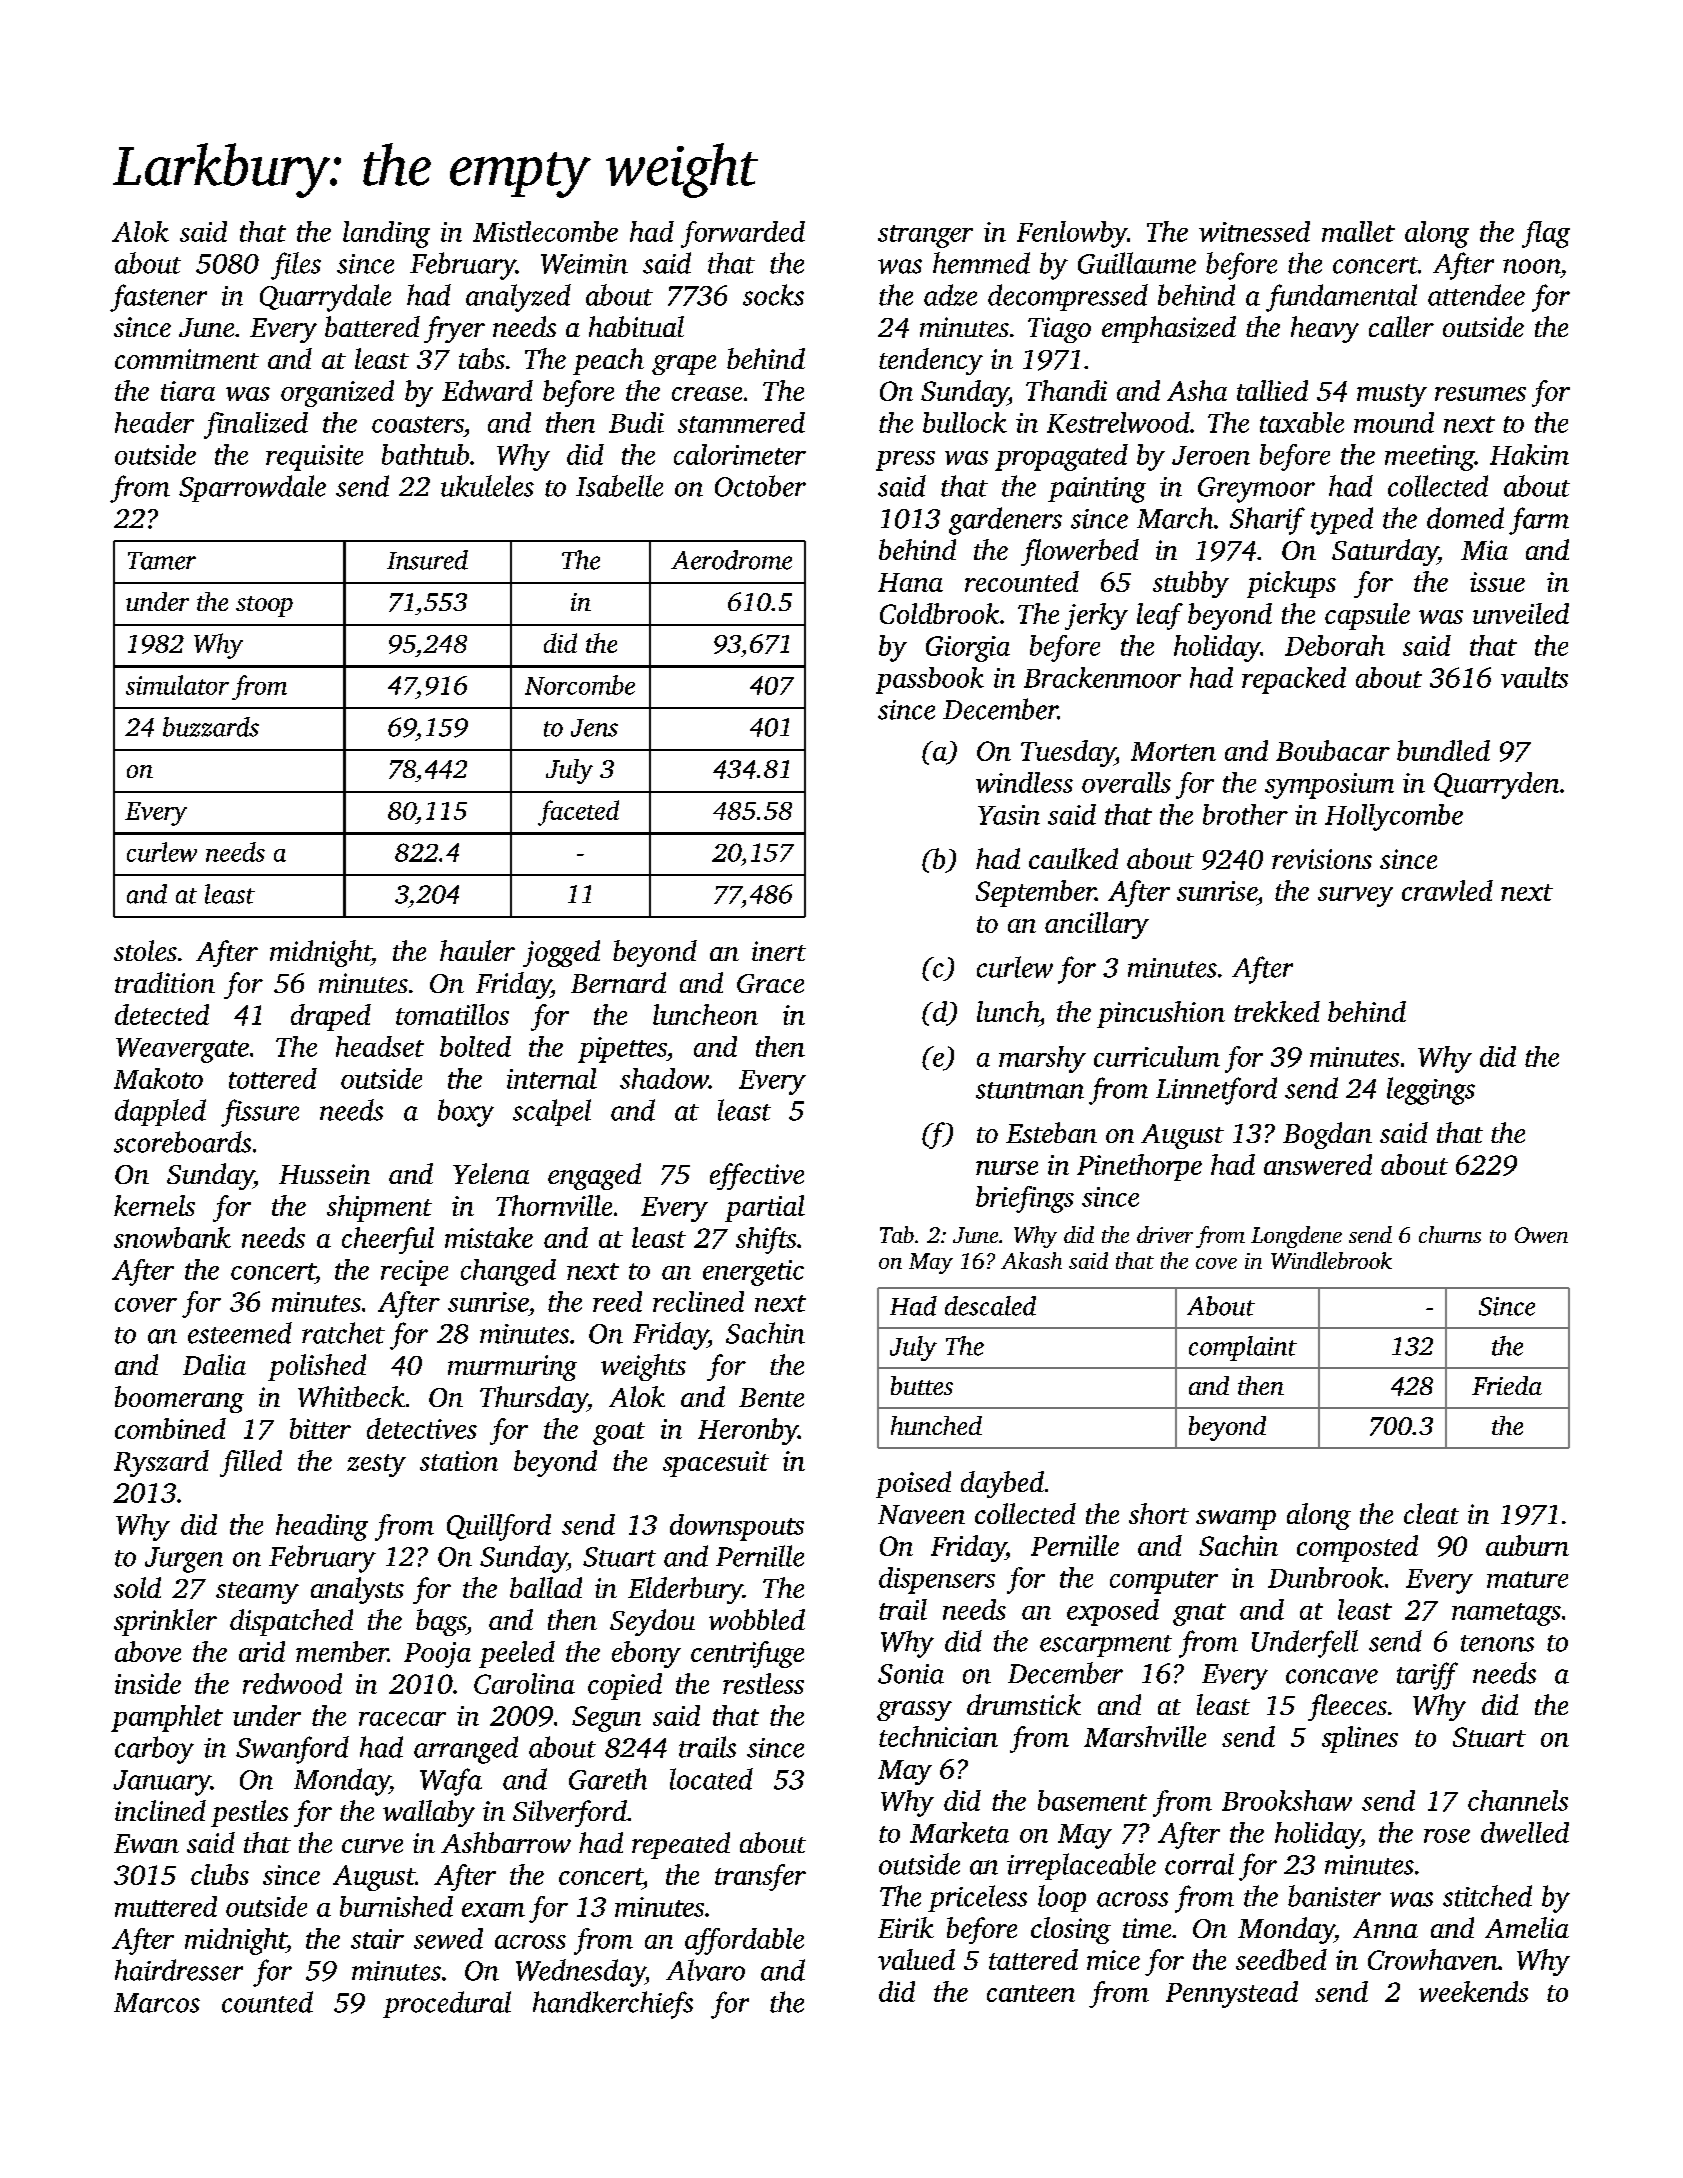 The width and height of the image is (1683, 2178). I want to click on faceted, so click(578, 813).
